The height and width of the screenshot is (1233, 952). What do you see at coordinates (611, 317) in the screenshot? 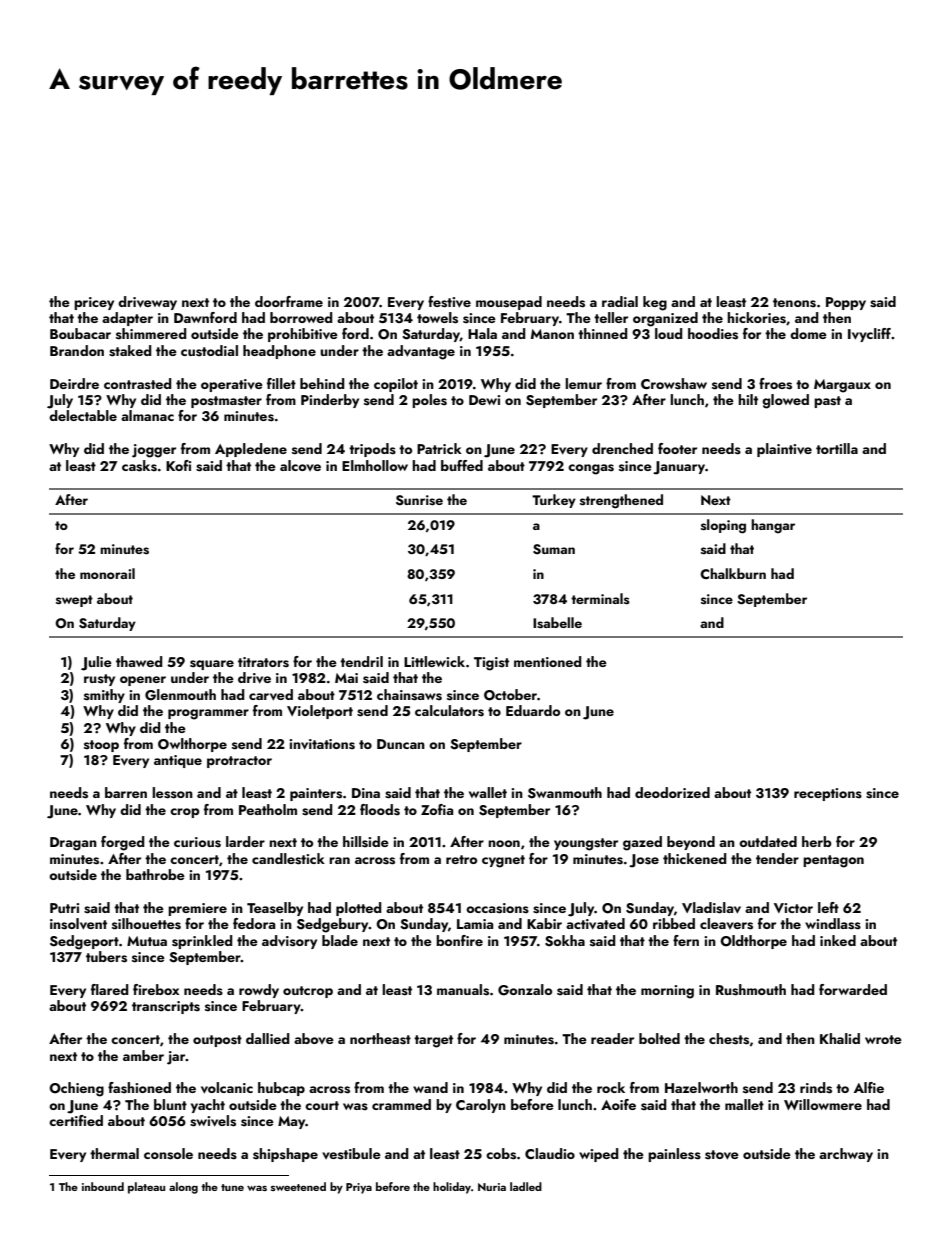
I see `teller` at bounding box center [611, 317].
